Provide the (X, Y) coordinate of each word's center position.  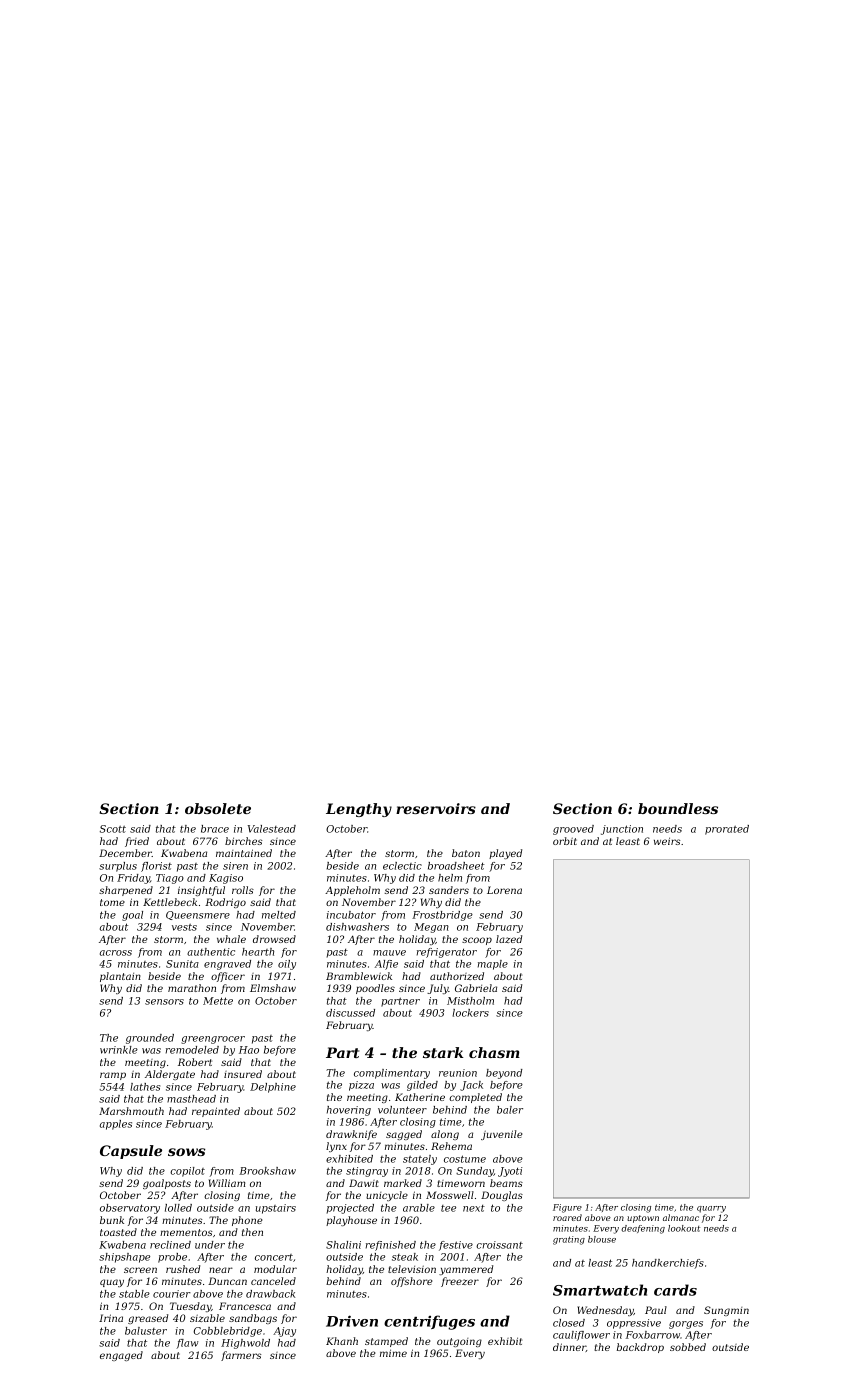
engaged (121, 1356)
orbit (565, 841)
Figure (567, 1208)
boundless (678, 808)
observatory (130, 1209)
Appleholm (352, 891)
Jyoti (510, 1172)
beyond (504, 1074)
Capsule (131, 1152)
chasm (494, 1052)
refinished (391, 1246)
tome (112, 902)
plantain (120, 977)
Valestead (272, 829)
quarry (711, 1209)
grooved (573, 830)
